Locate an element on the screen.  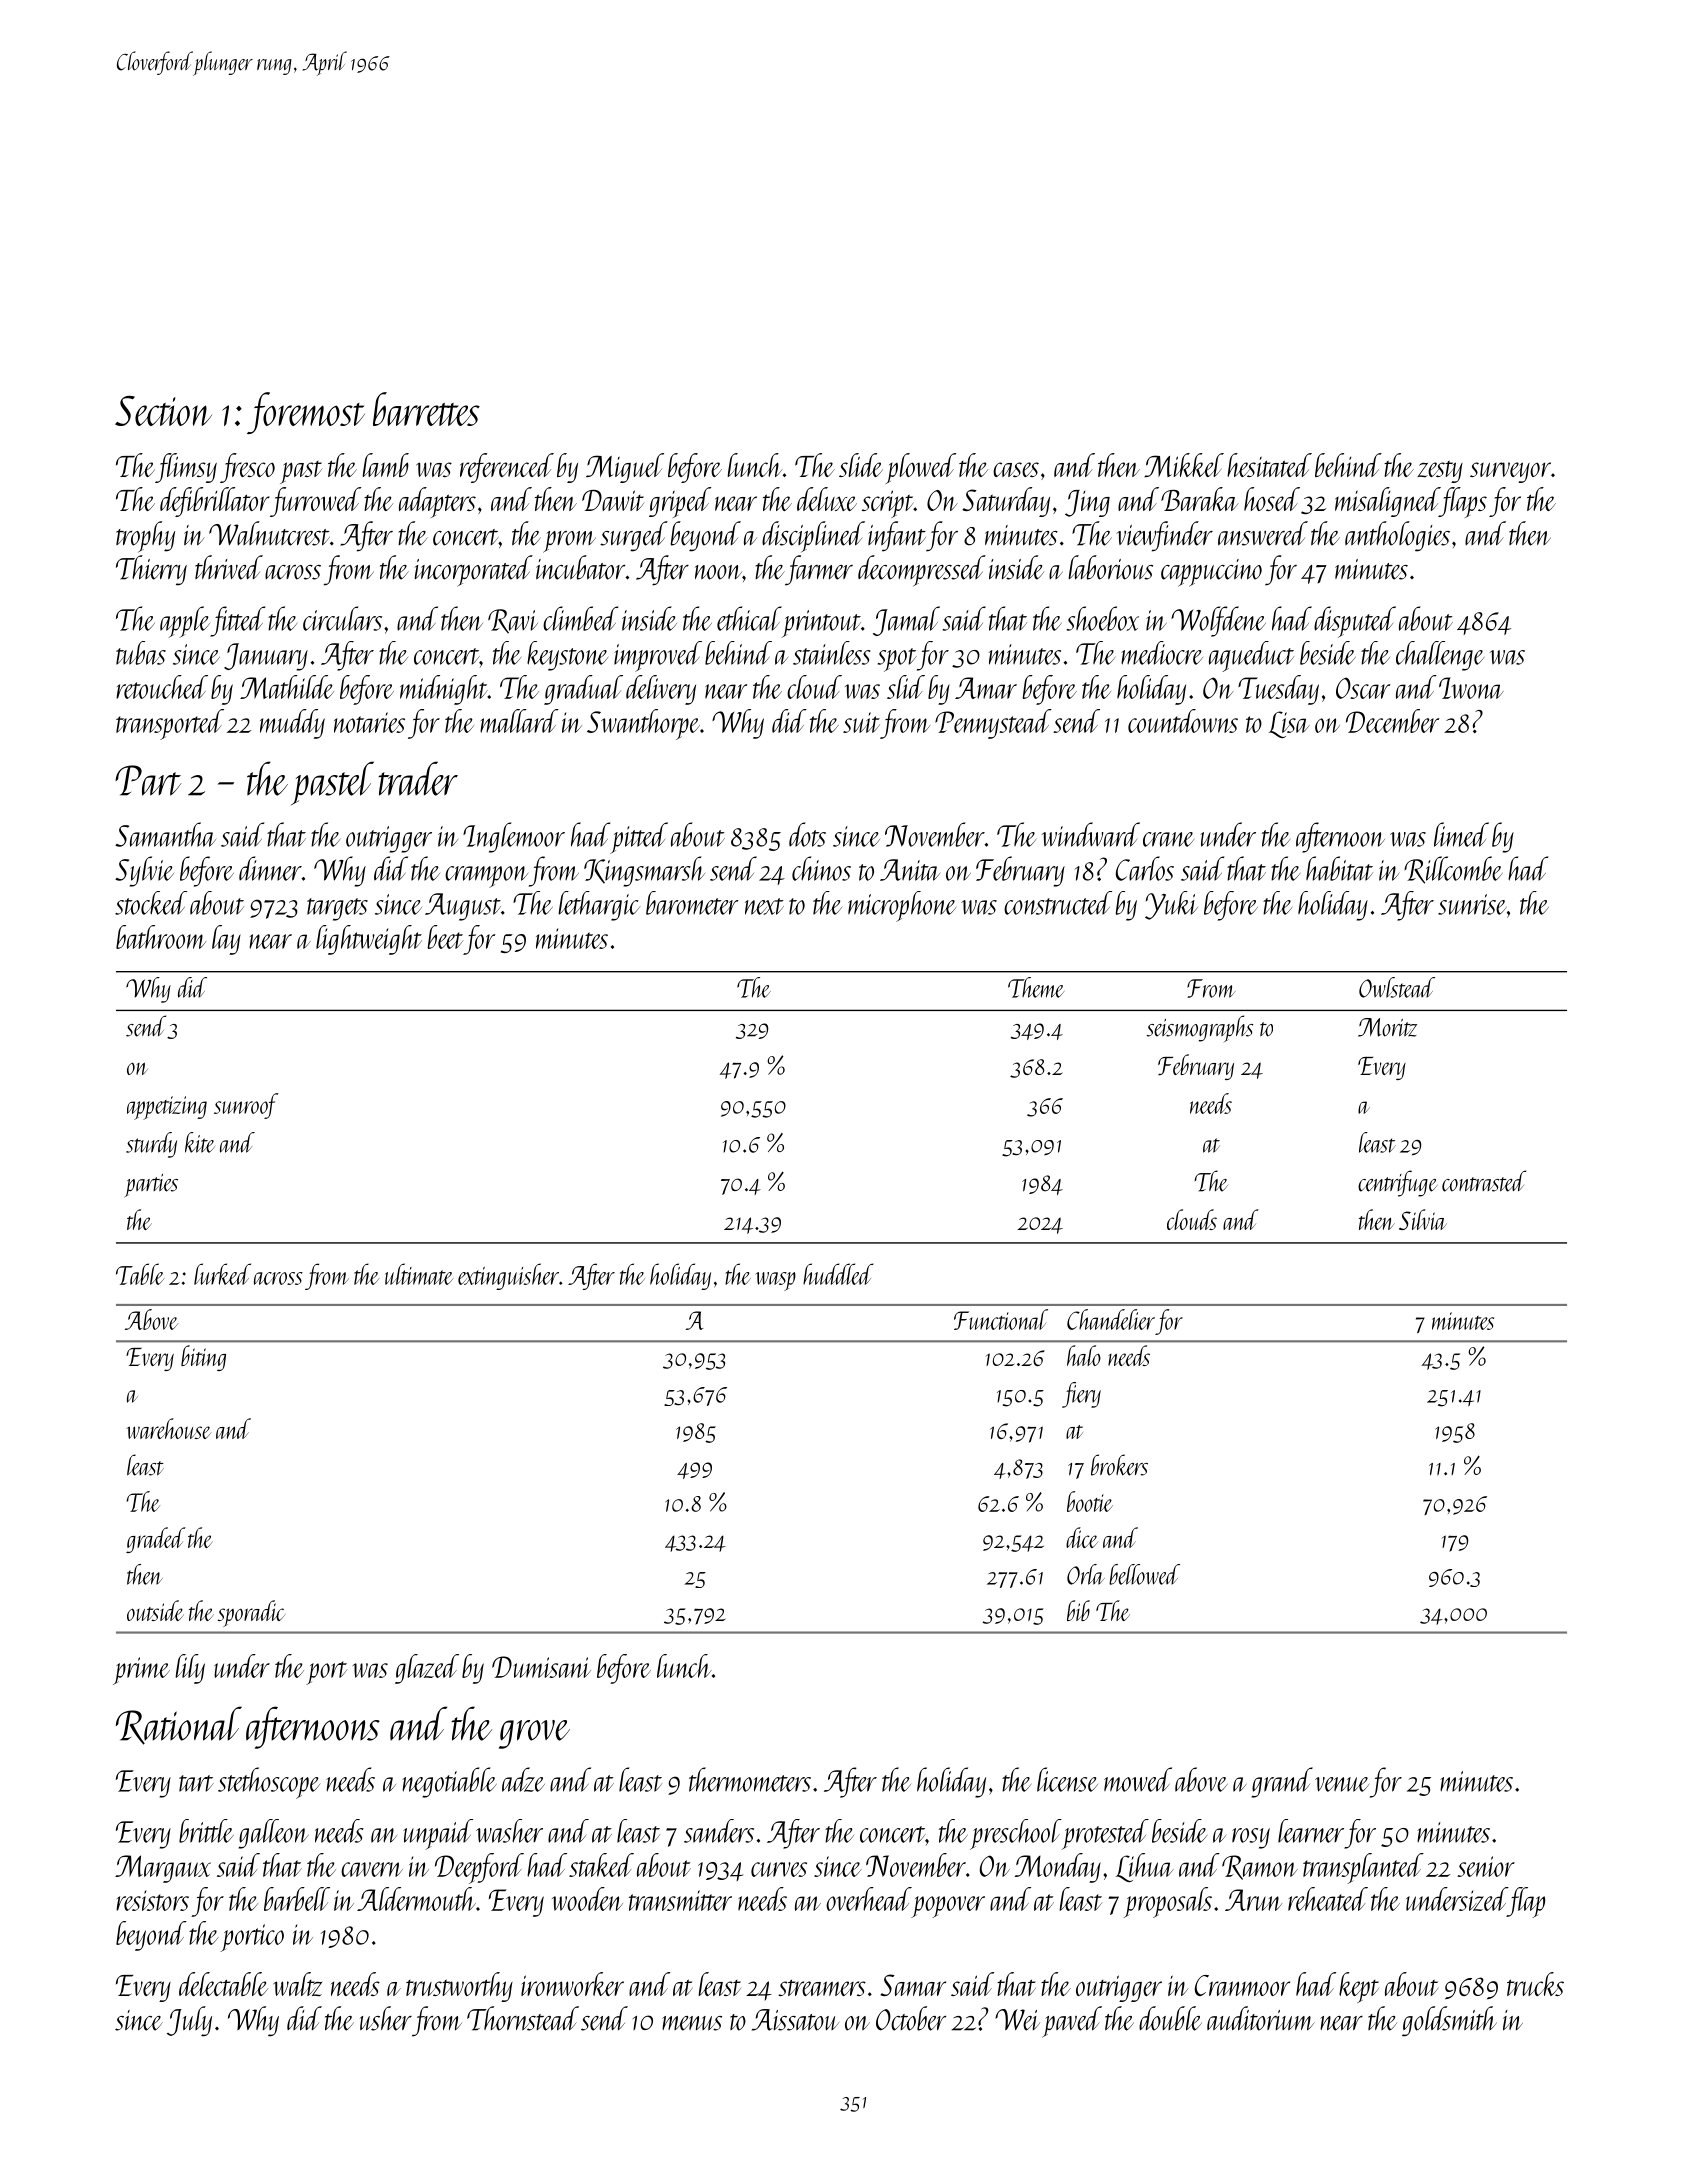
ultimate is located at coordinates (419, 1274).
